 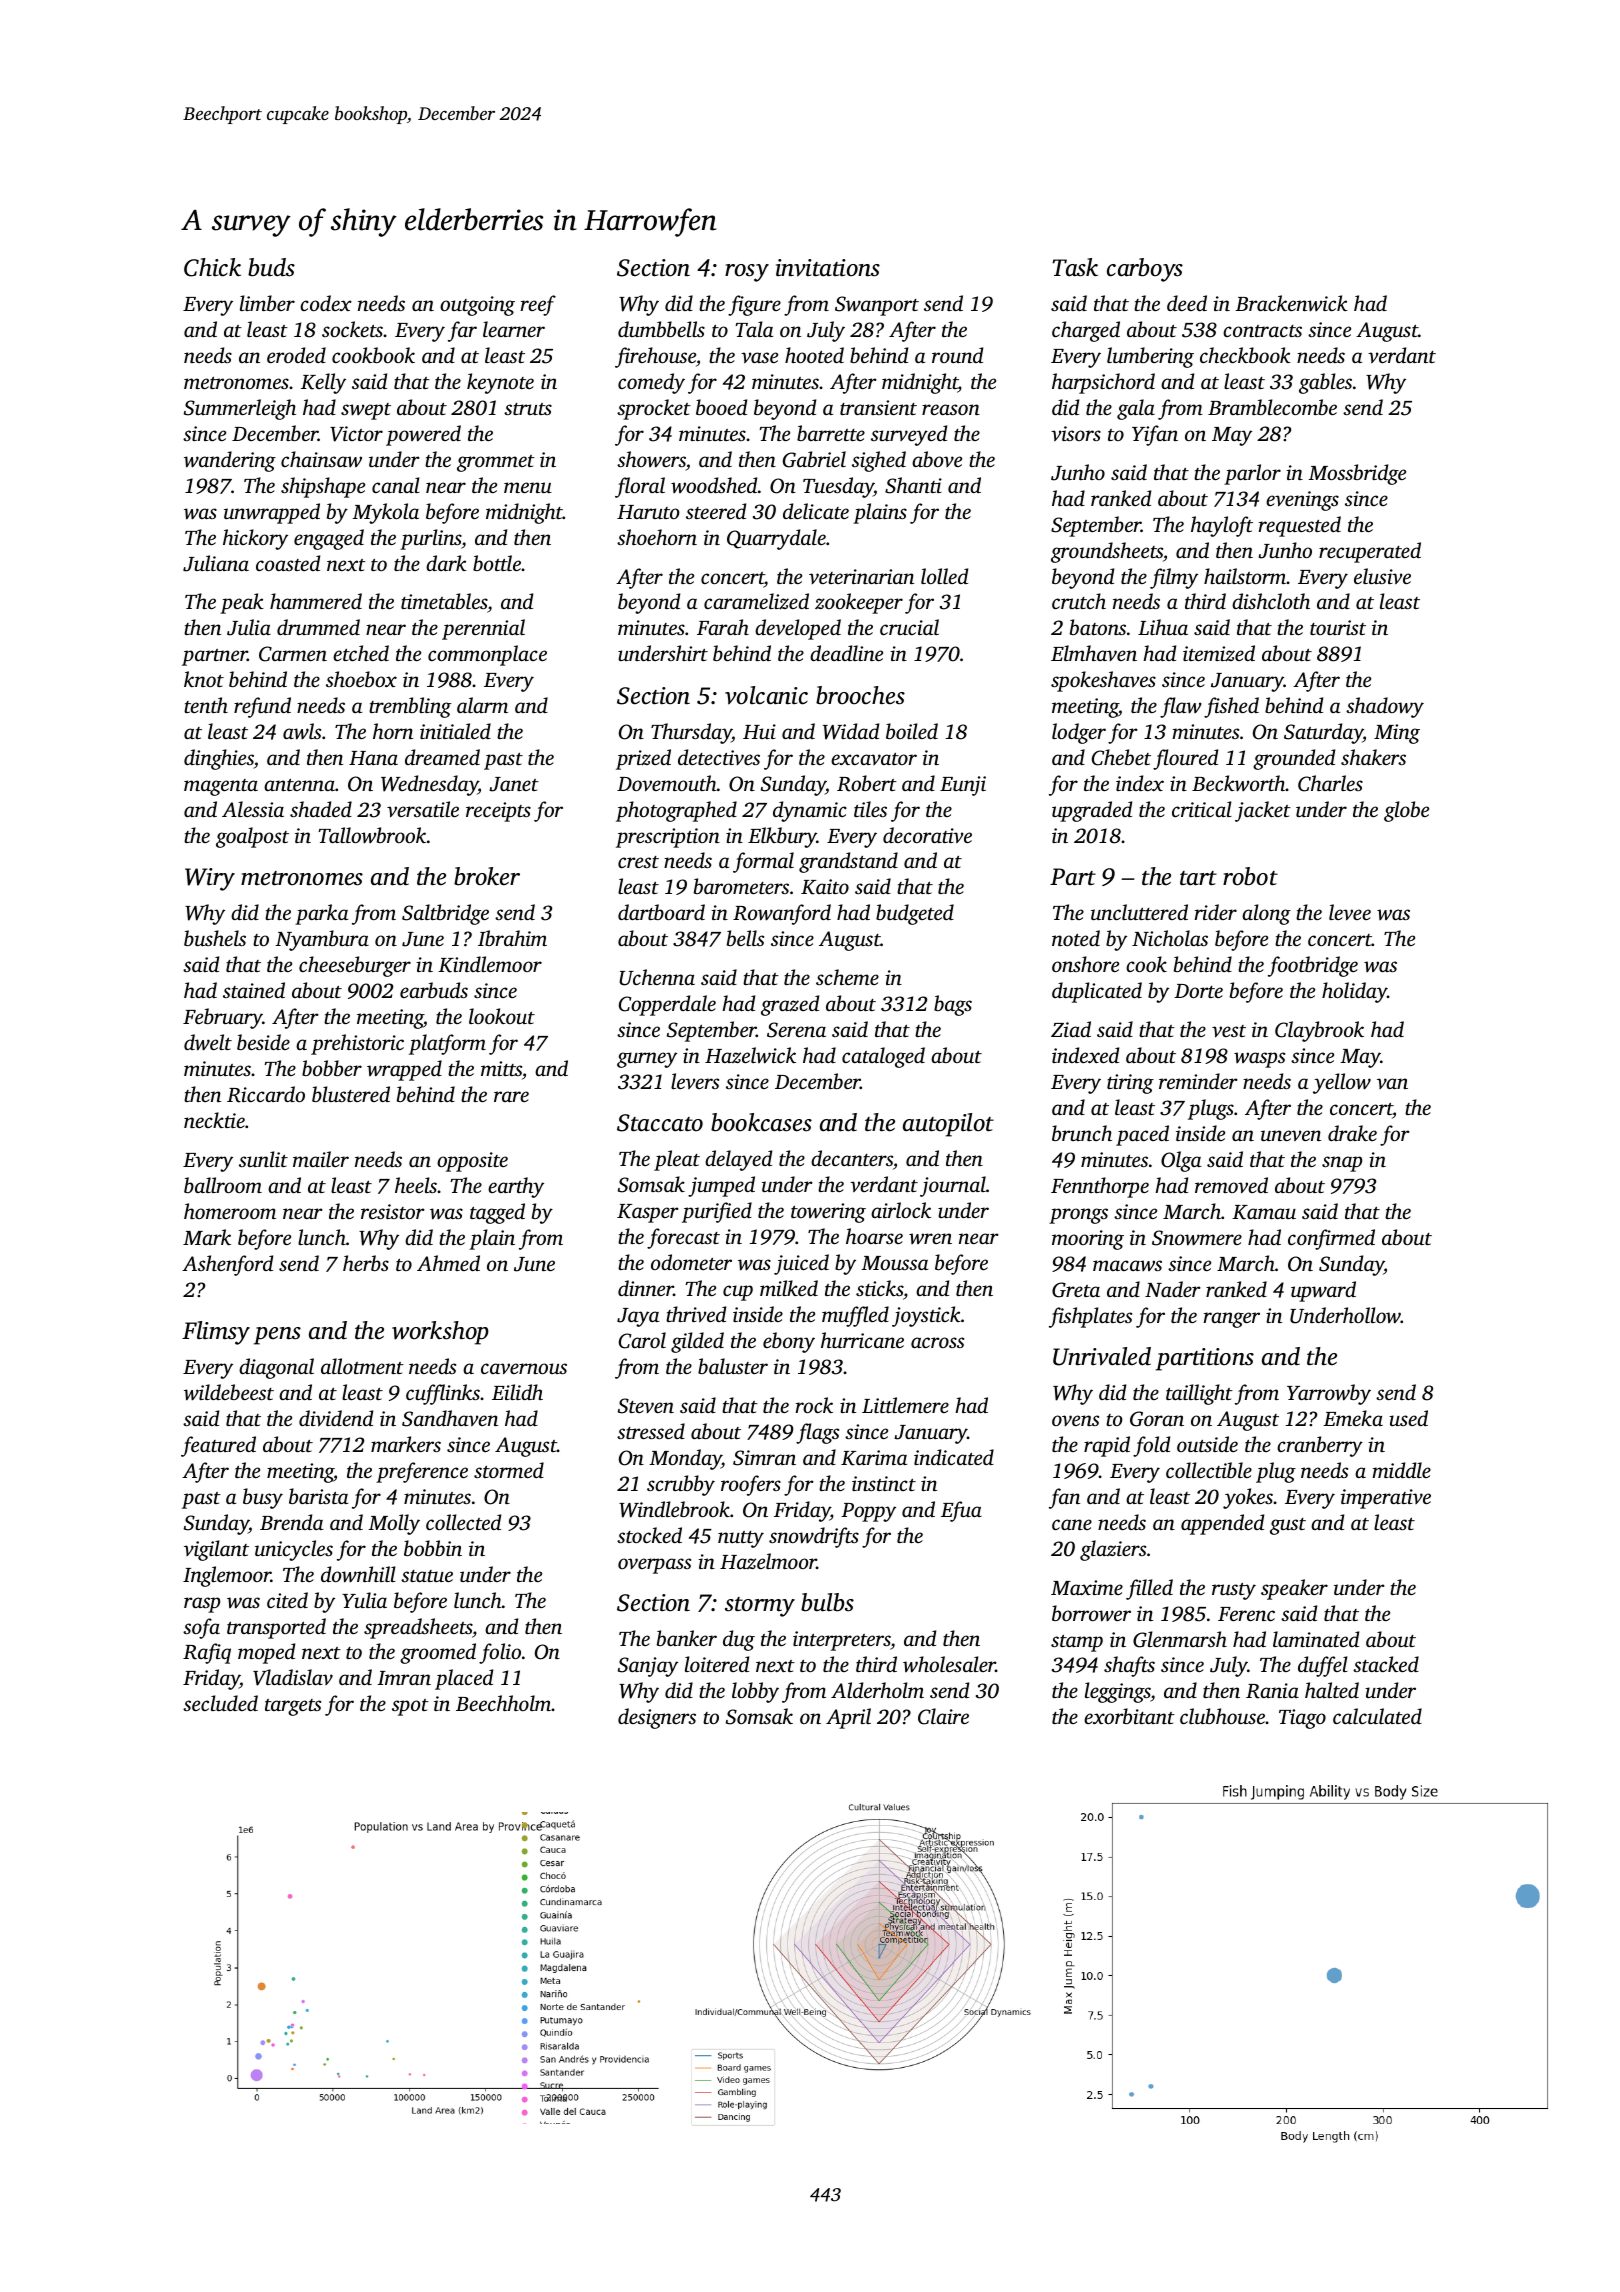 I want to click on bags, so click(x=953, y=1005).
